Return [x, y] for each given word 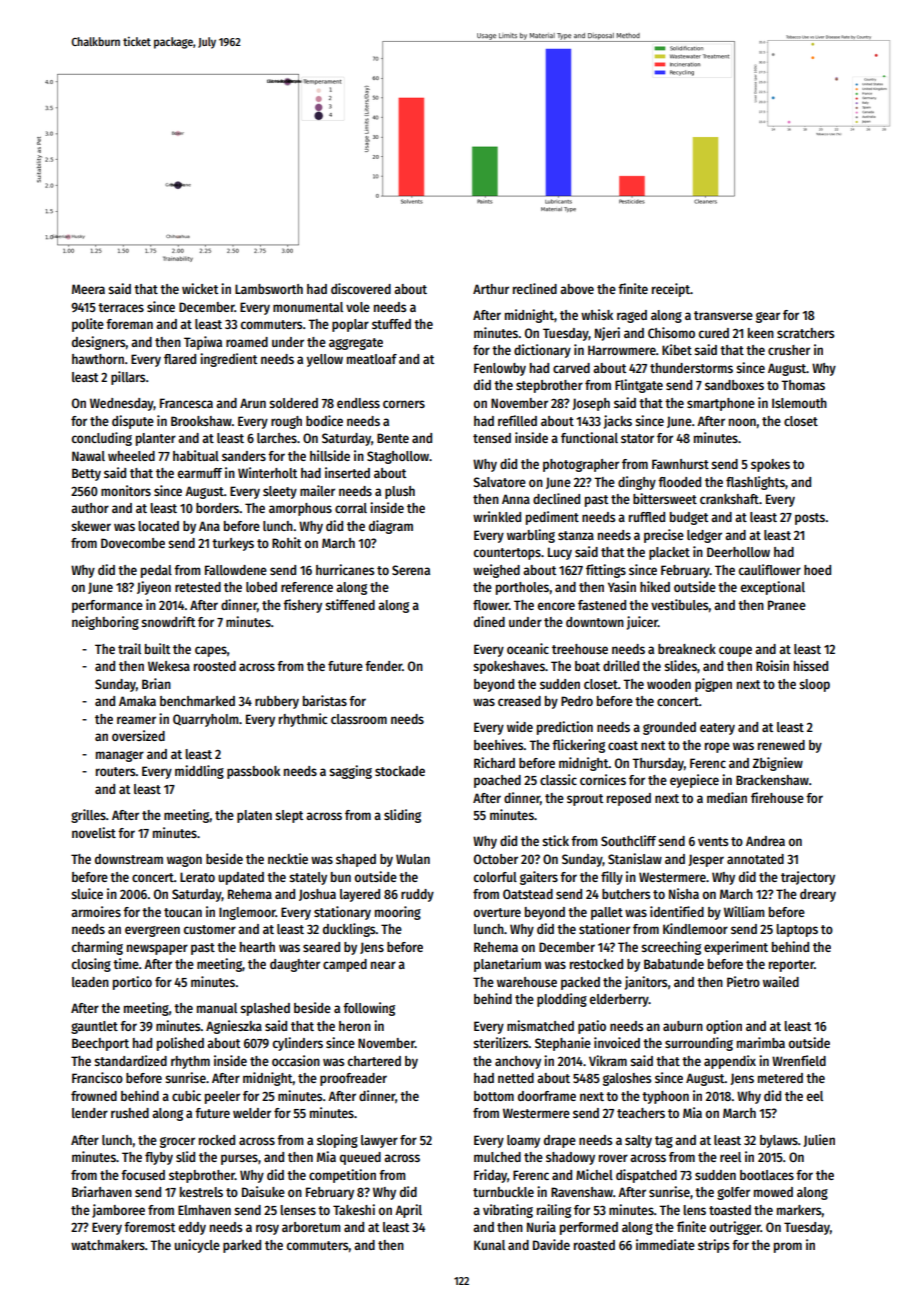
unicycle [197, 1246]
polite [88, 325]
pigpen [713, 685]
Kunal [489, 1245]
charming [97, 948]
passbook [253, 772]
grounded [669, 728]
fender [383, 666]
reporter [791, 966]
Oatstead [528, 894]
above [577, 289]
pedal [156, 571]
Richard [494, 762]
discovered [361, 288]
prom [788, 1247]
